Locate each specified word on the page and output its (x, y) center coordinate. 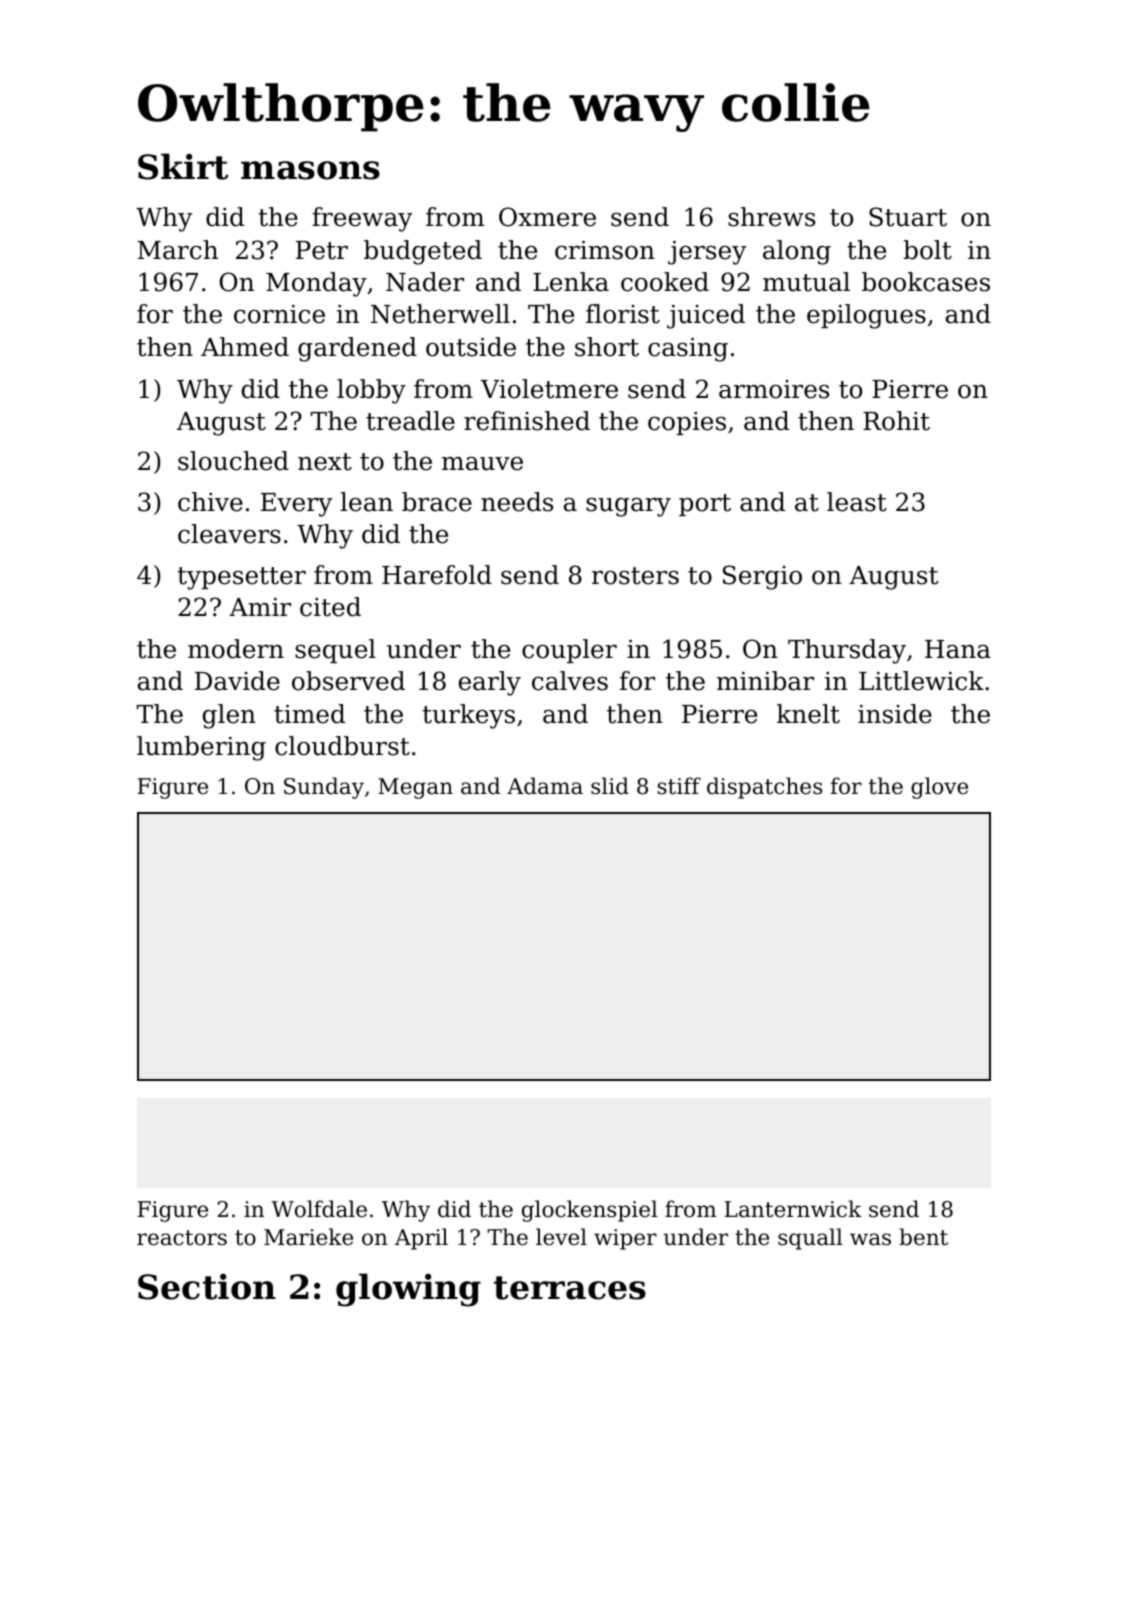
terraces (570, 1288)
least (857, 502)
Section (207, 1286)
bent (923, 1237)
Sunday (324, 788)
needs (517, 502)
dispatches (764, 788)
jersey (707, 253)
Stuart (908, 217)
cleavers (229, 534)
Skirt (183, 166)
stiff (679, 786)
